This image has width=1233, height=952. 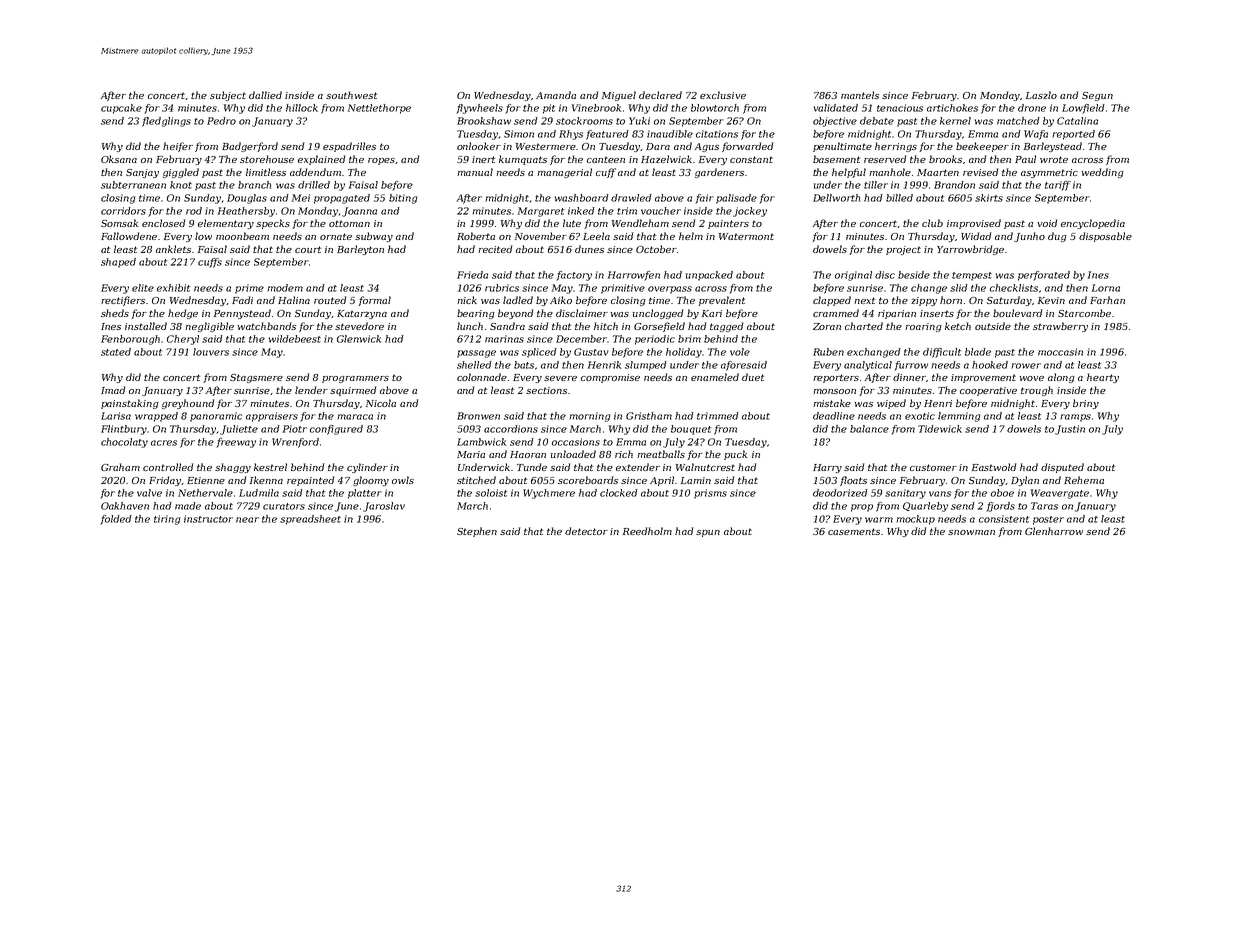 What do you see at coordinates (1049, 173) in the image?
I see `asymmetric` at bounding box center [1049, 173].
